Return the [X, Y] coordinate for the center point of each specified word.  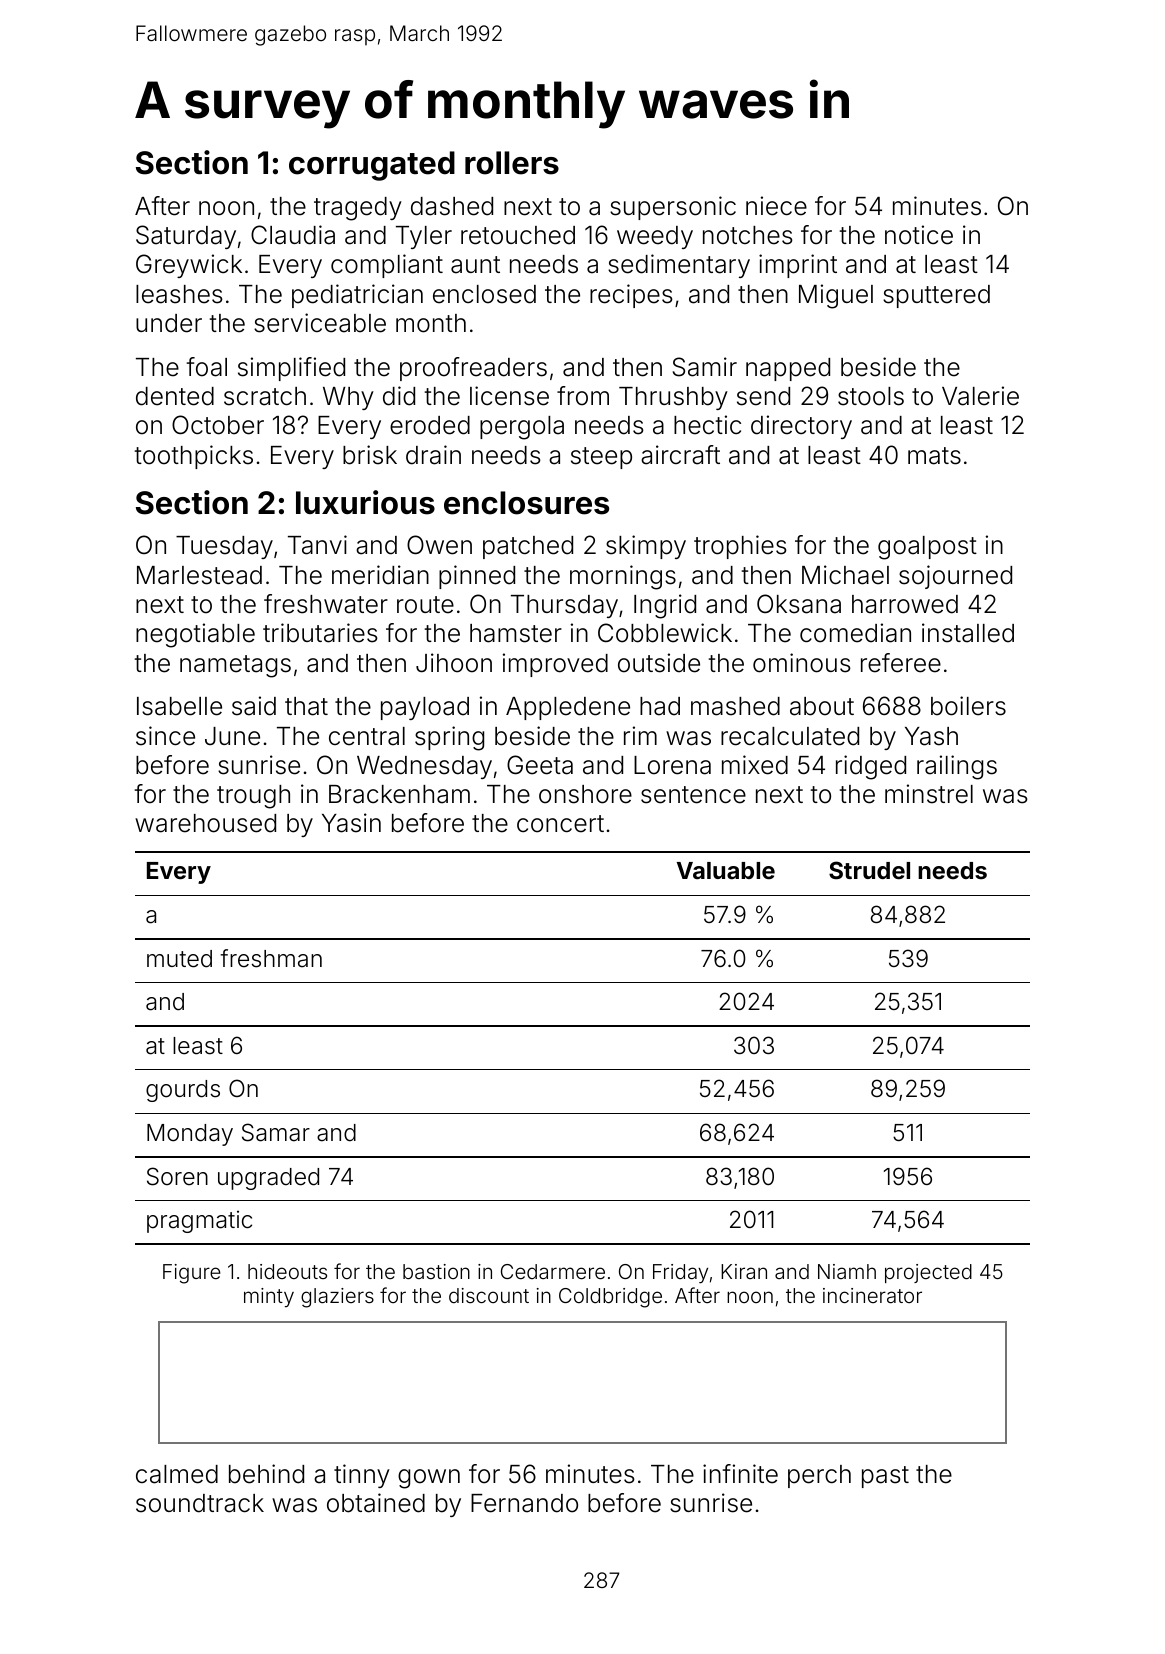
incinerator [872, 1295]
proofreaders [473, 369]
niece [776, 206]
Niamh [847, 1271]
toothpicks [194, 457]
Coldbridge [610, 1298]
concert [560, 824]
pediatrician [357, 296]
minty [269, 1297]
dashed [452, 206]
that [306, 706]
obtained [376, 1503]
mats [934, 456]
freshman [271, 958]
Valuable [726, 871]
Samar [276, 1132]
